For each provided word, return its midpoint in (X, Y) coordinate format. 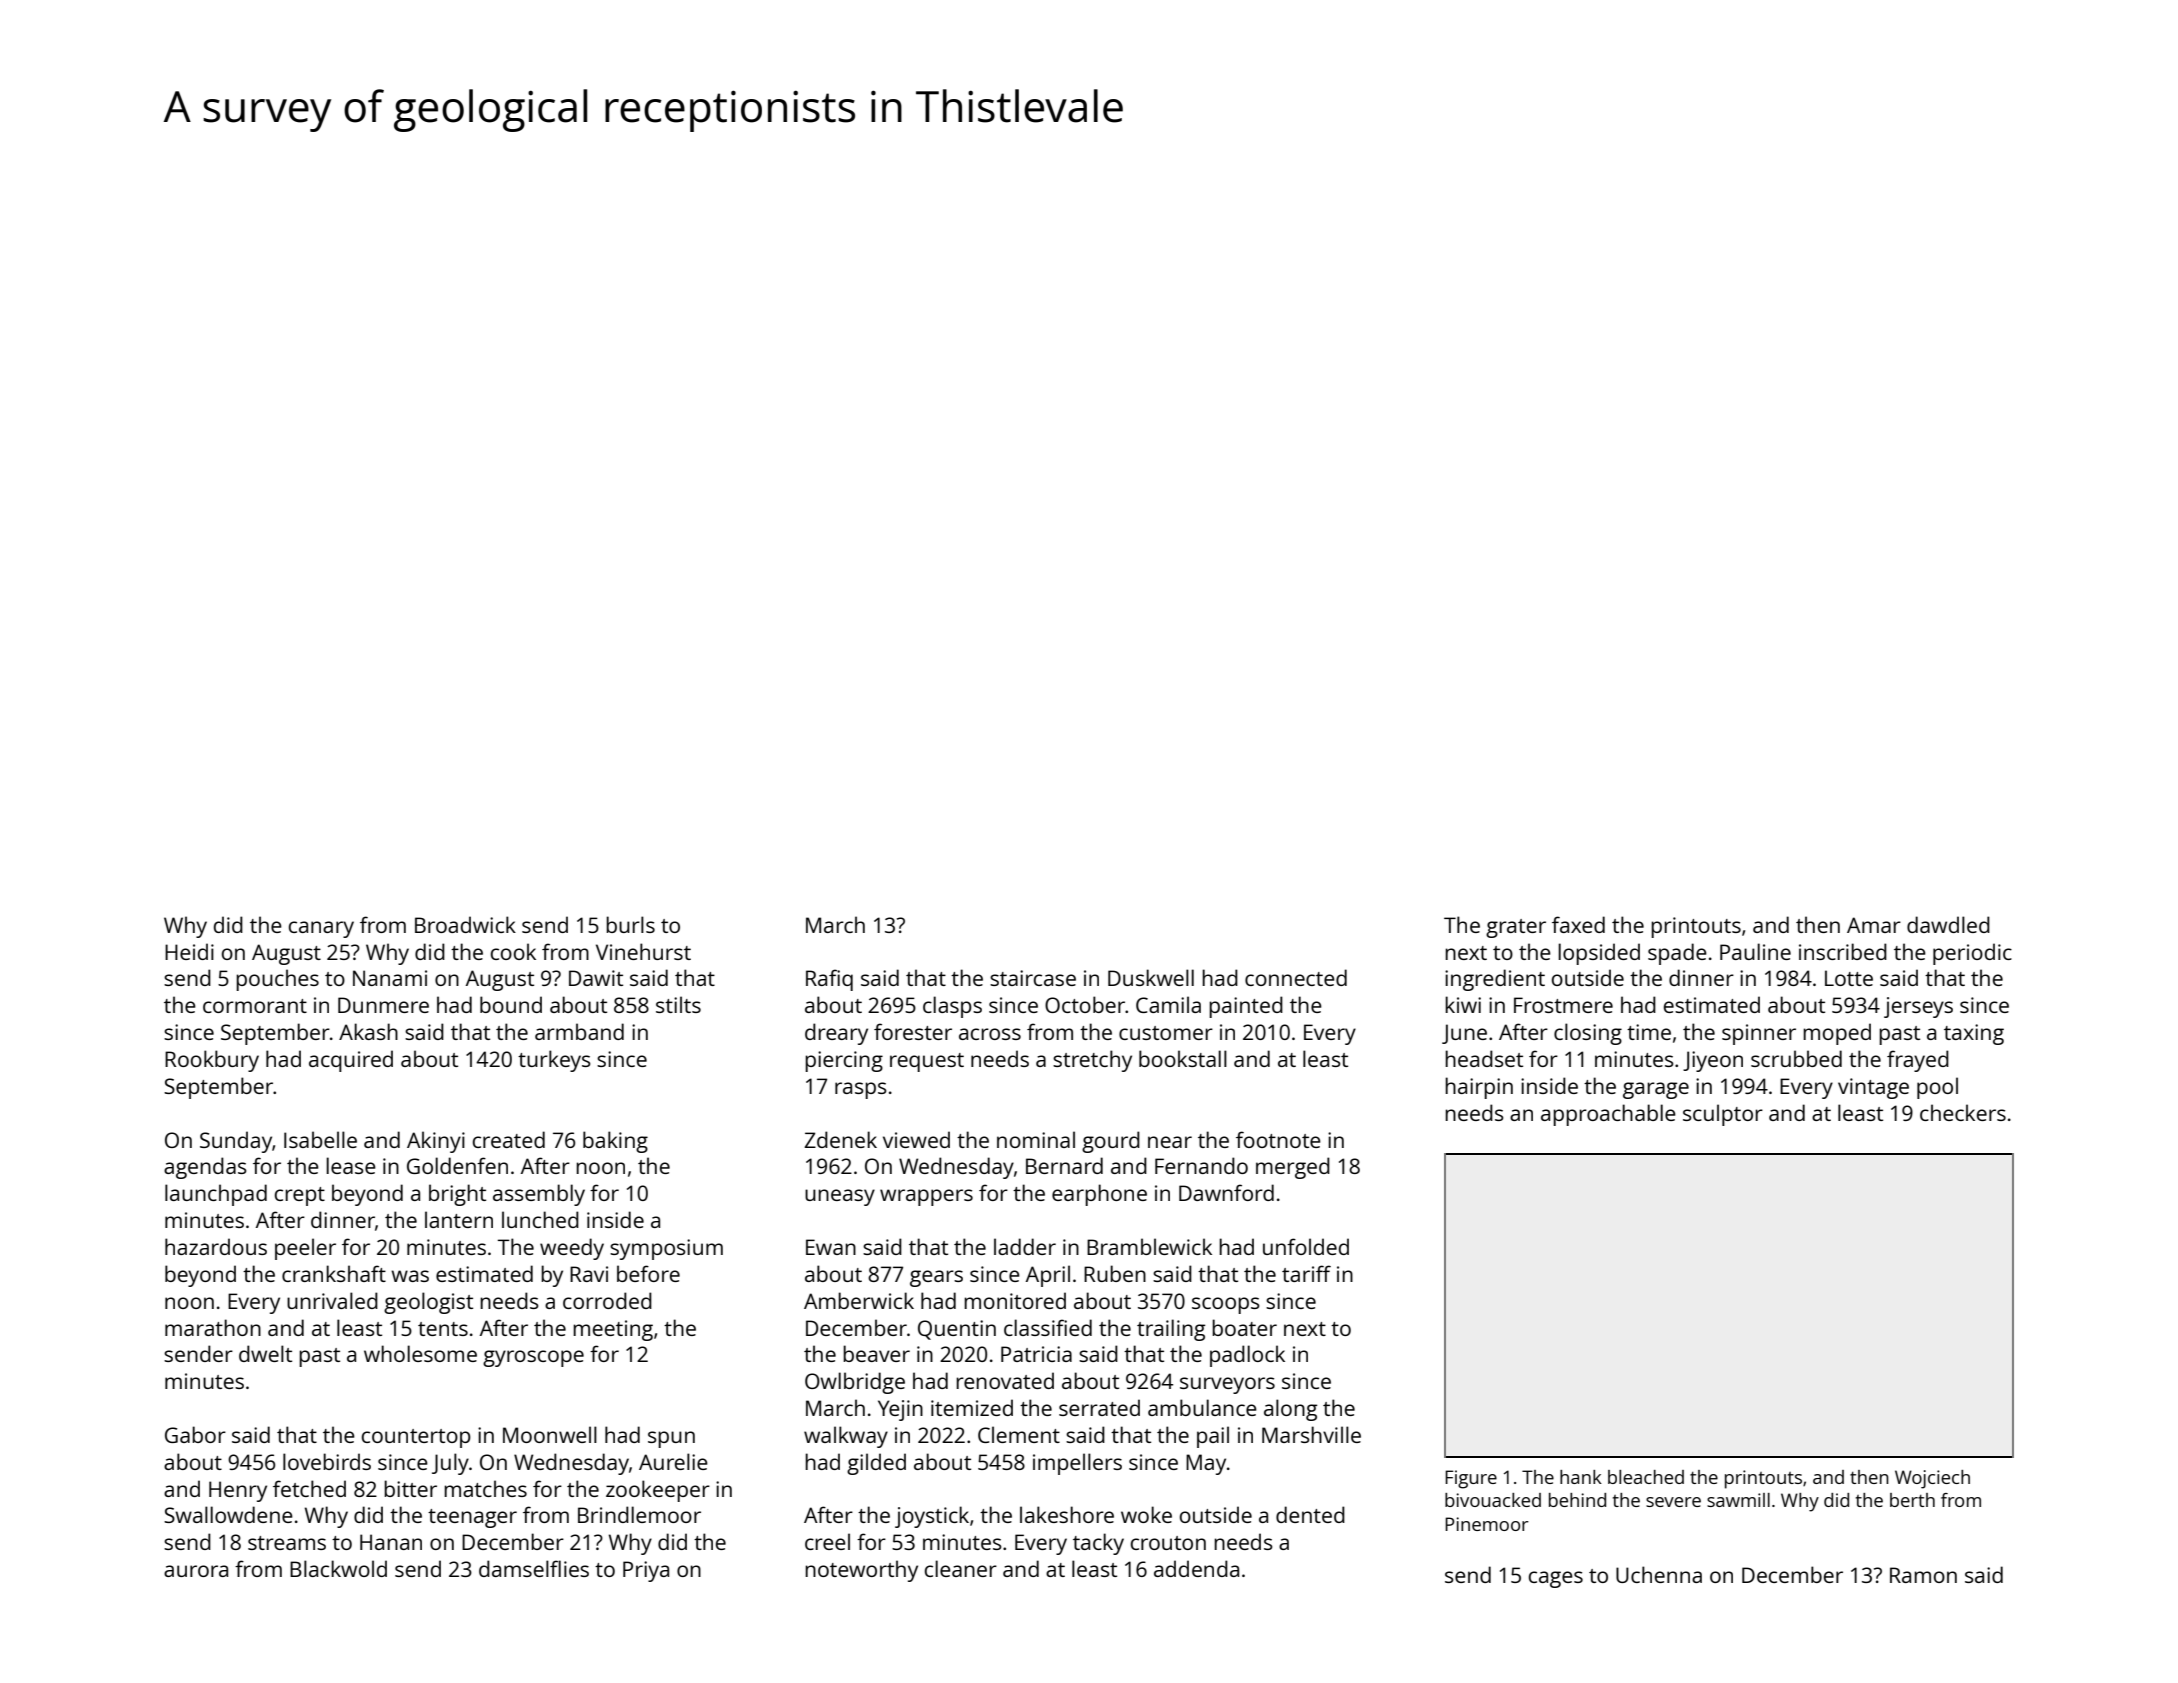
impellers (1077, 1464)
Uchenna (1659, 1574)
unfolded (1306, 1246)
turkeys (554, 1061)
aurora (196, 1571)
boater (1244, 1327)
